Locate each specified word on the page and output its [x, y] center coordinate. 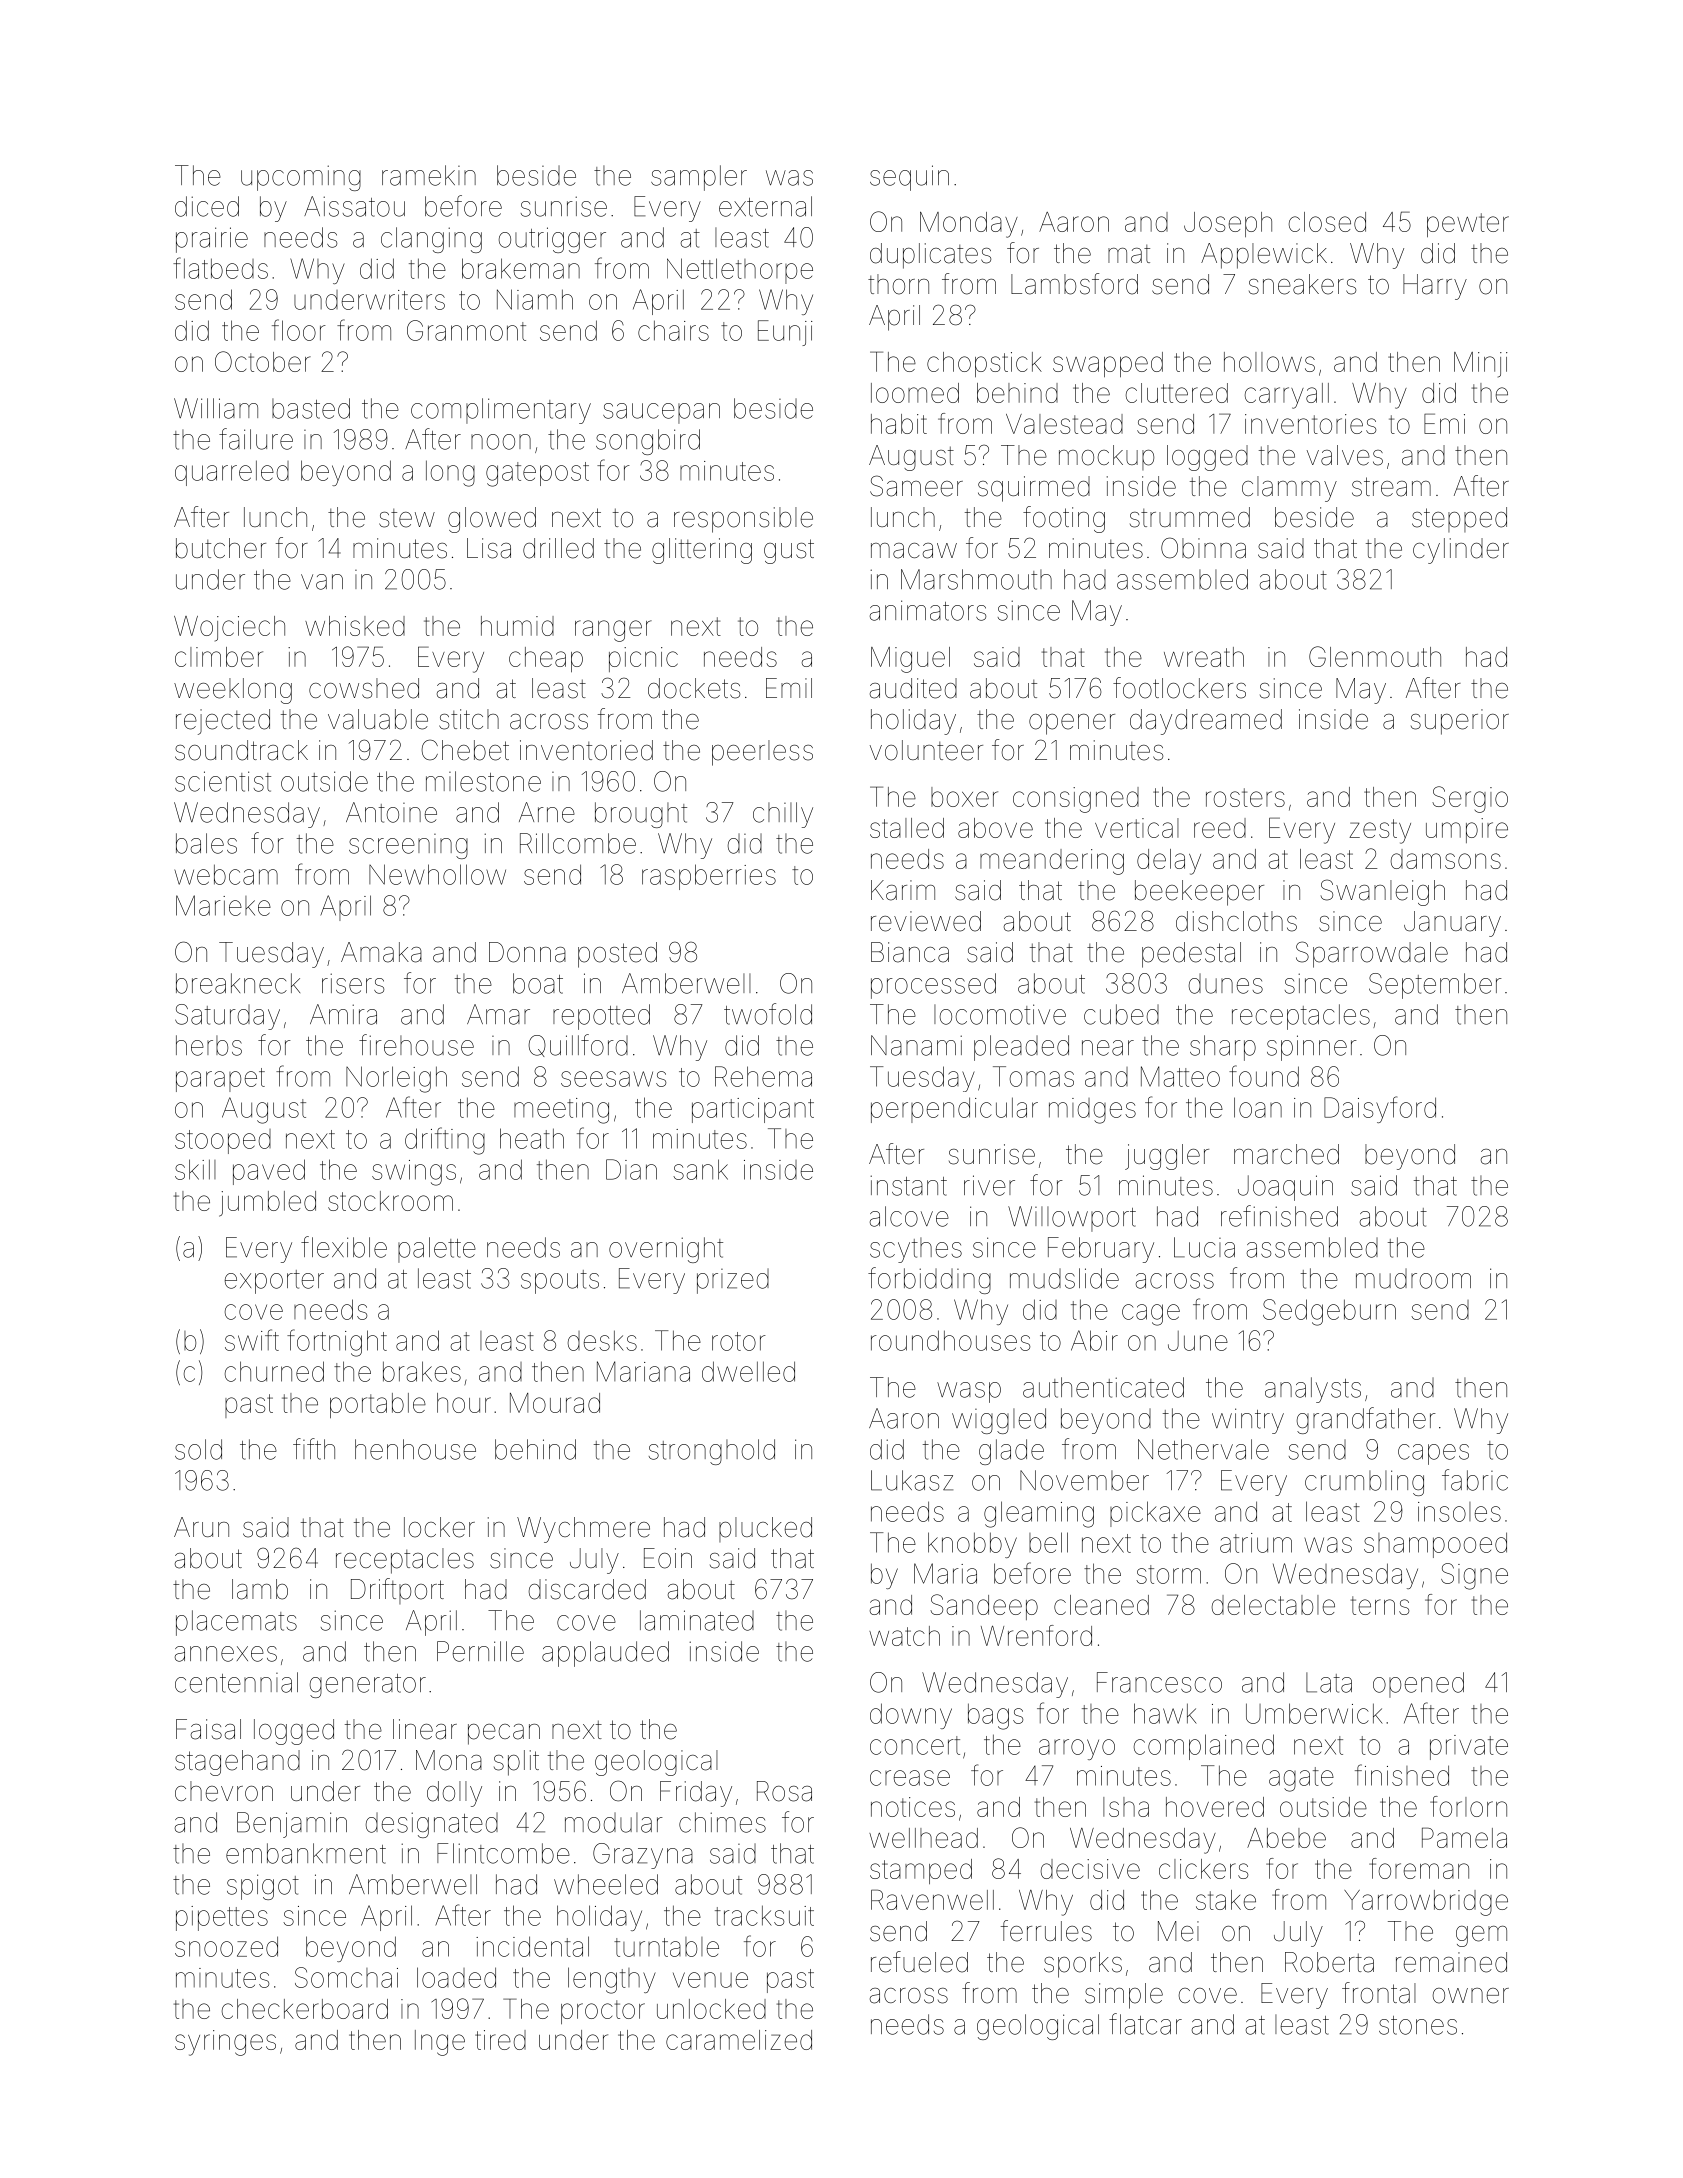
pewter [1468, 225]
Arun [201, 1527]
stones [1418, 2025]
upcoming [301, 178]
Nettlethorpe [740, 271]
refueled [919, 1962]
